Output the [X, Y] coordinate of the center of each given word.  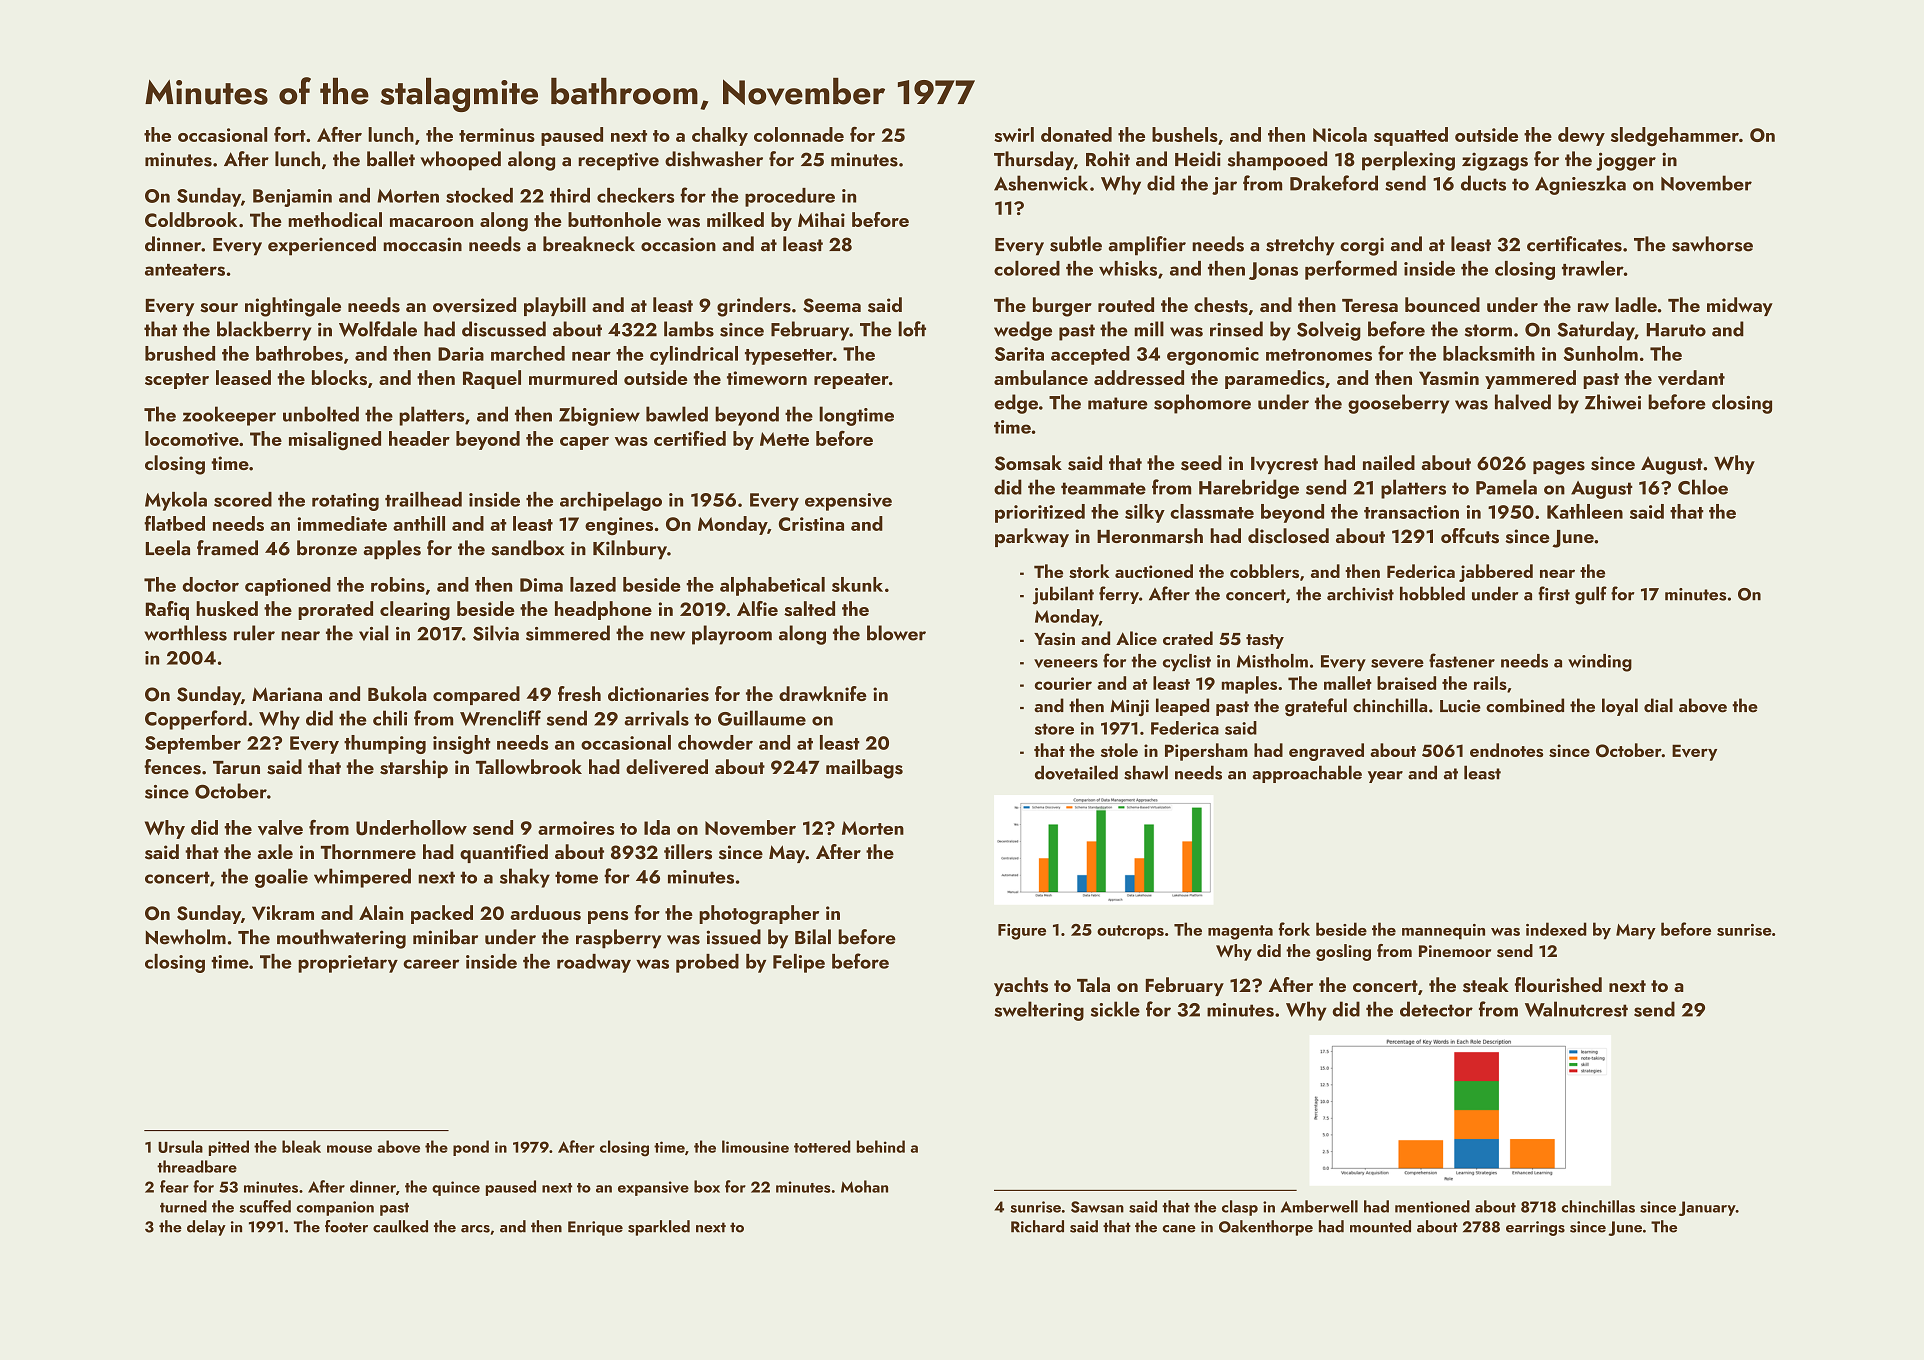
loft [912, 329]
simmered [568, 633]
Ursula [180, 1146]
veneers [1066, 663]
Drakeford [1334, 183]
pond [471, 1148]
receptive [618, 161]
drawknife [823, 693]
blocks [339, 377]
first [1554, 593]
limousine [755, 1146]
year [1385, 777]
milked [735, 219]
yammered [1530, 379]
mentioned [1432, 1206]
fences [172, 767]
